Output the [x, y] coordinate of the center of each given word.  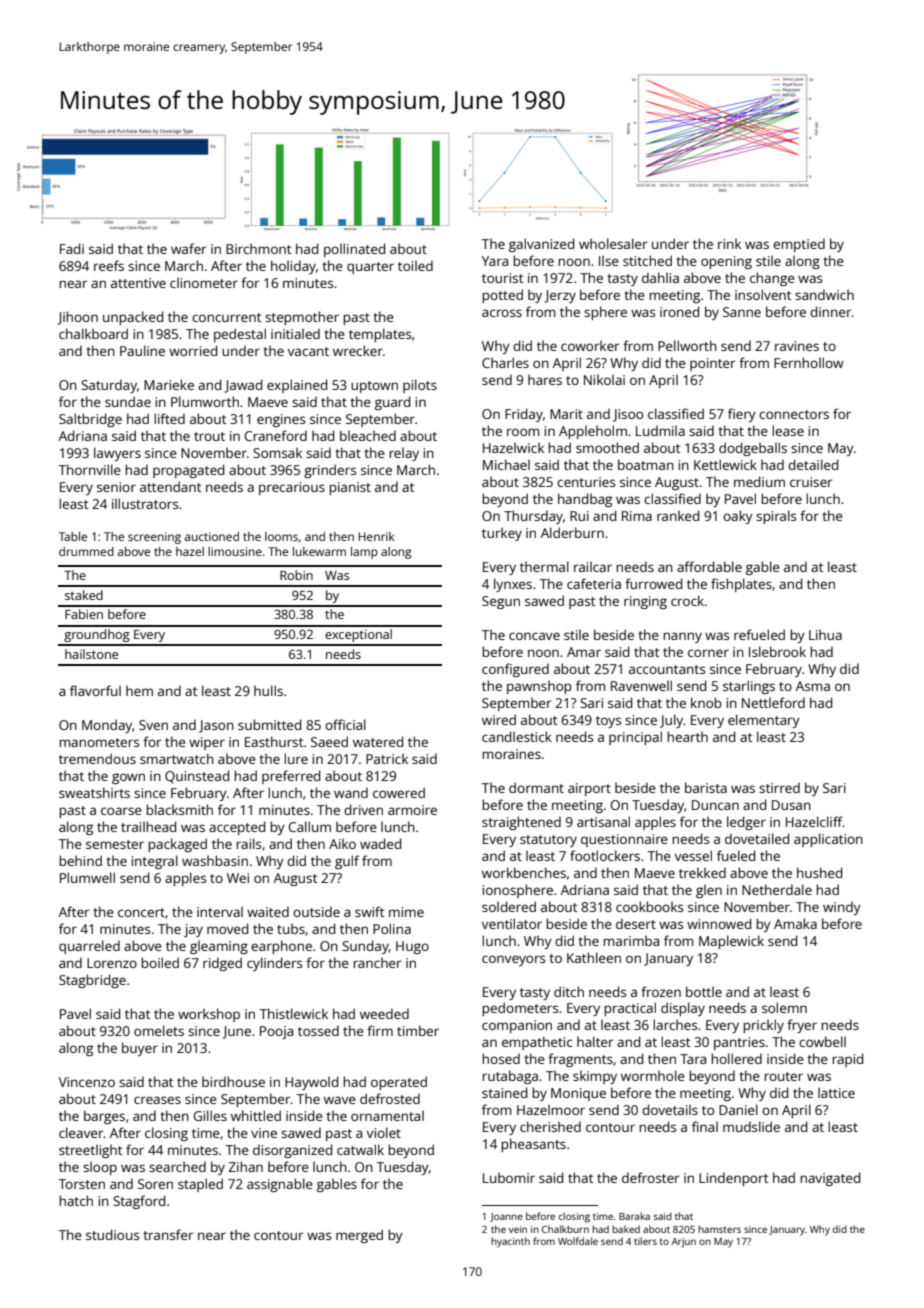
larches [675, 1024]
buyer [140, 1049]
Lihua [825, 634]
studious [112, 1234]
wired [499, 719]
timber [418, 1030]
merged [359, 1236]
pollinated [354, 250]
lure [296, 758]
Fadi [72, 248]
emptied [799, 245]
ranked [678, 515]
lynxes [513, 585]
